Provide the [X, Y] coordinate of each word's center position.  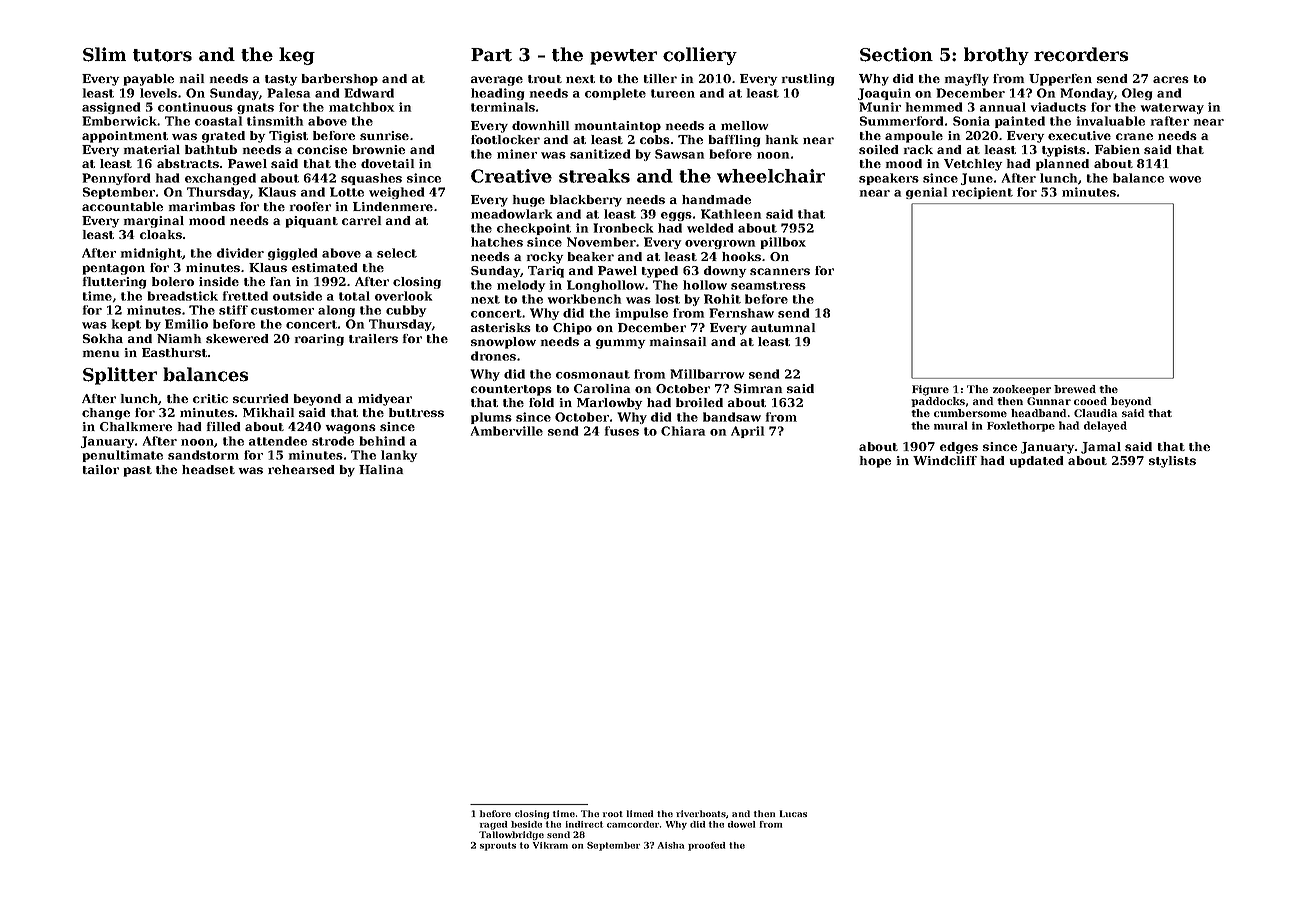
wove [1185, 179]
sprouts [498, 846]
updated [1036, 462]
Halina [381, 469]
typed [659, 272]
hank [782, 139]
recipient [982, 193]
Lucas [793, 813]
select [397, 253]
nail [192, 78]
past [137, 471]
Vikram [550, 845]
